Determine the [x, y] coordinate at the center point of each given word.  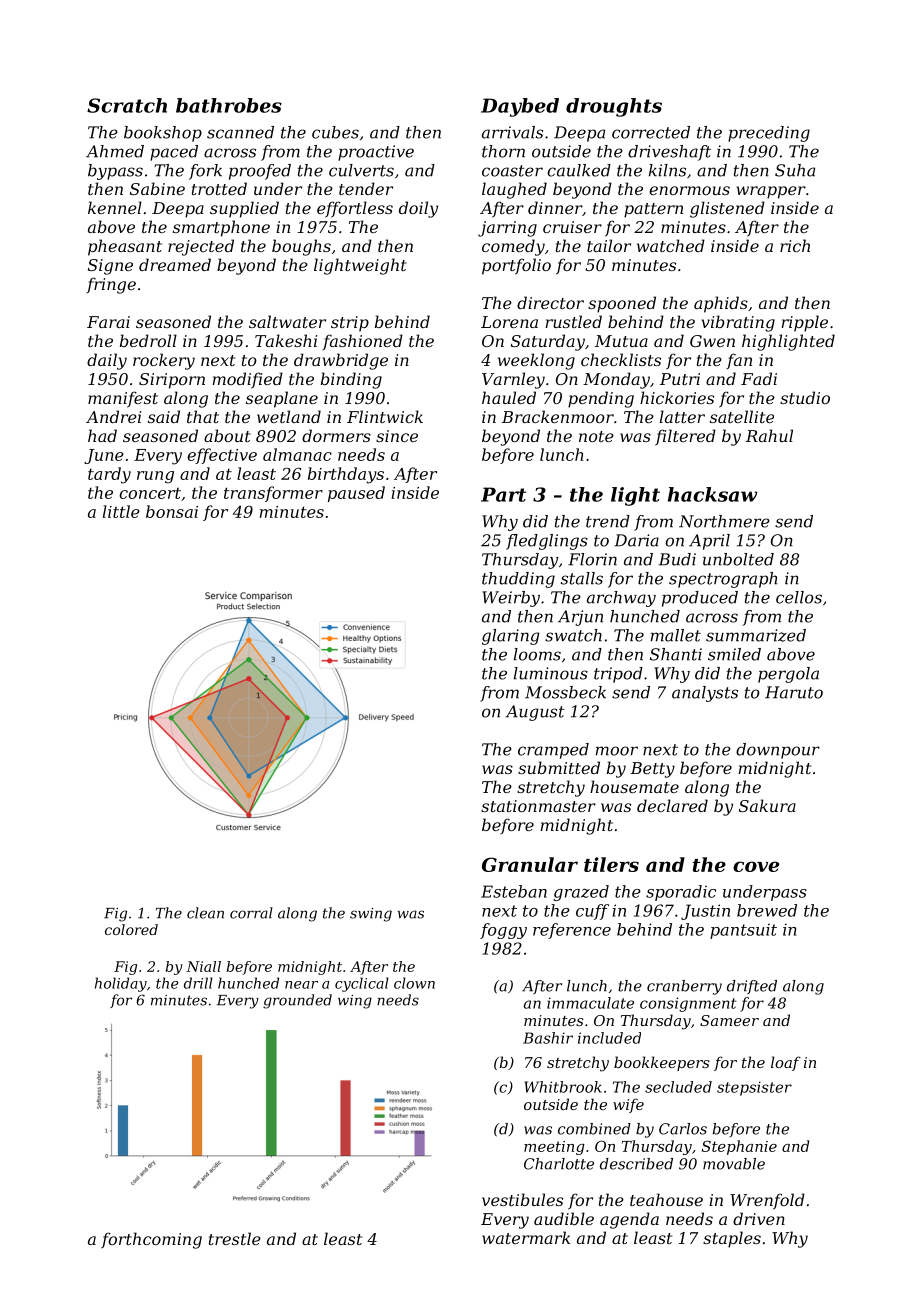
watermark [526, 1237]
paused [356, 494]
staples [732, 1239]
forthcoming [151, 1240]
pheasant [125, 247]
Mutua [621, 341]
